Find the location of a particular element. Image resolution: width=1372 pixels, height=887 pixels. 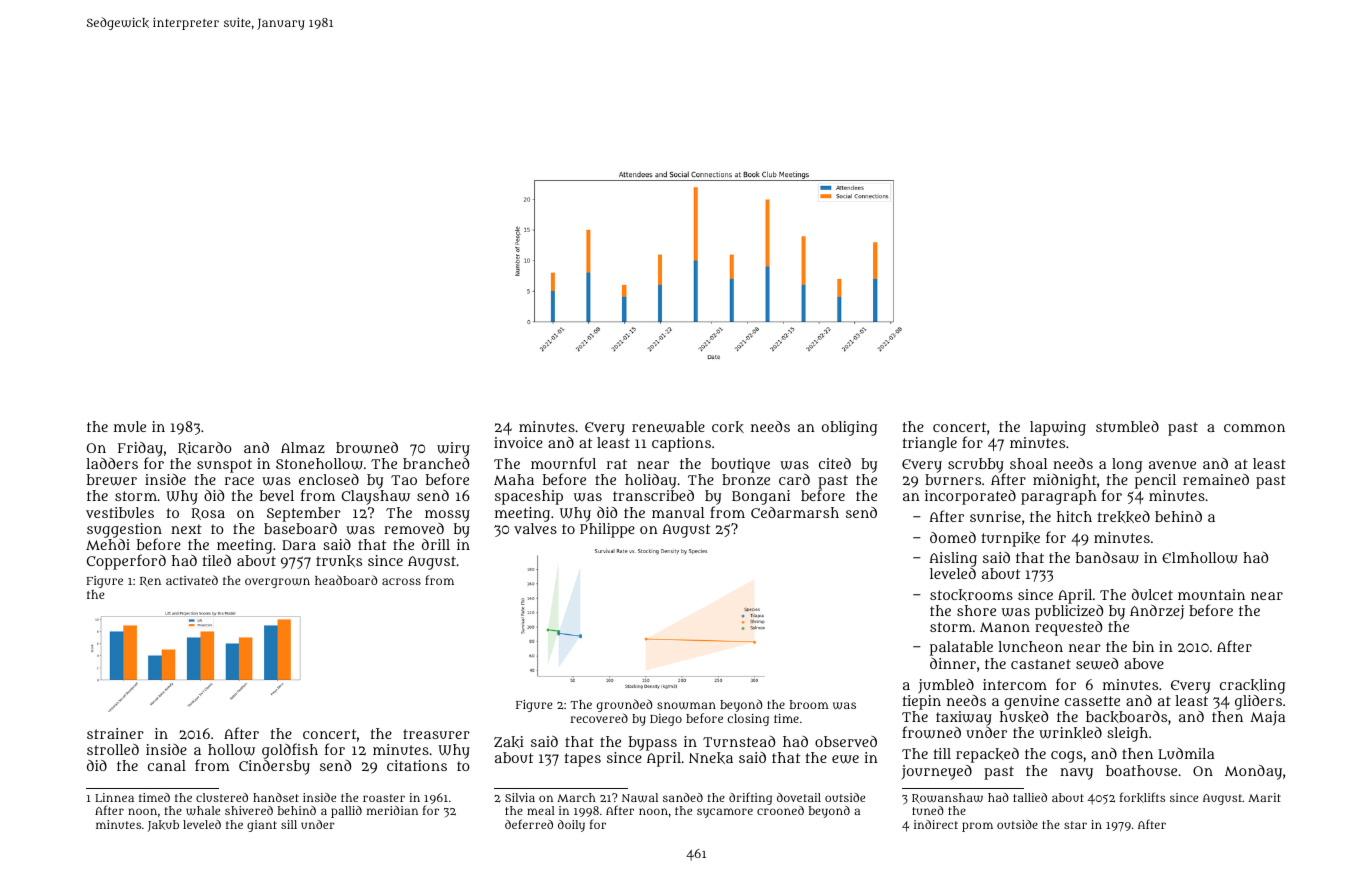

mountain is located at coordinates (1211, 594).
